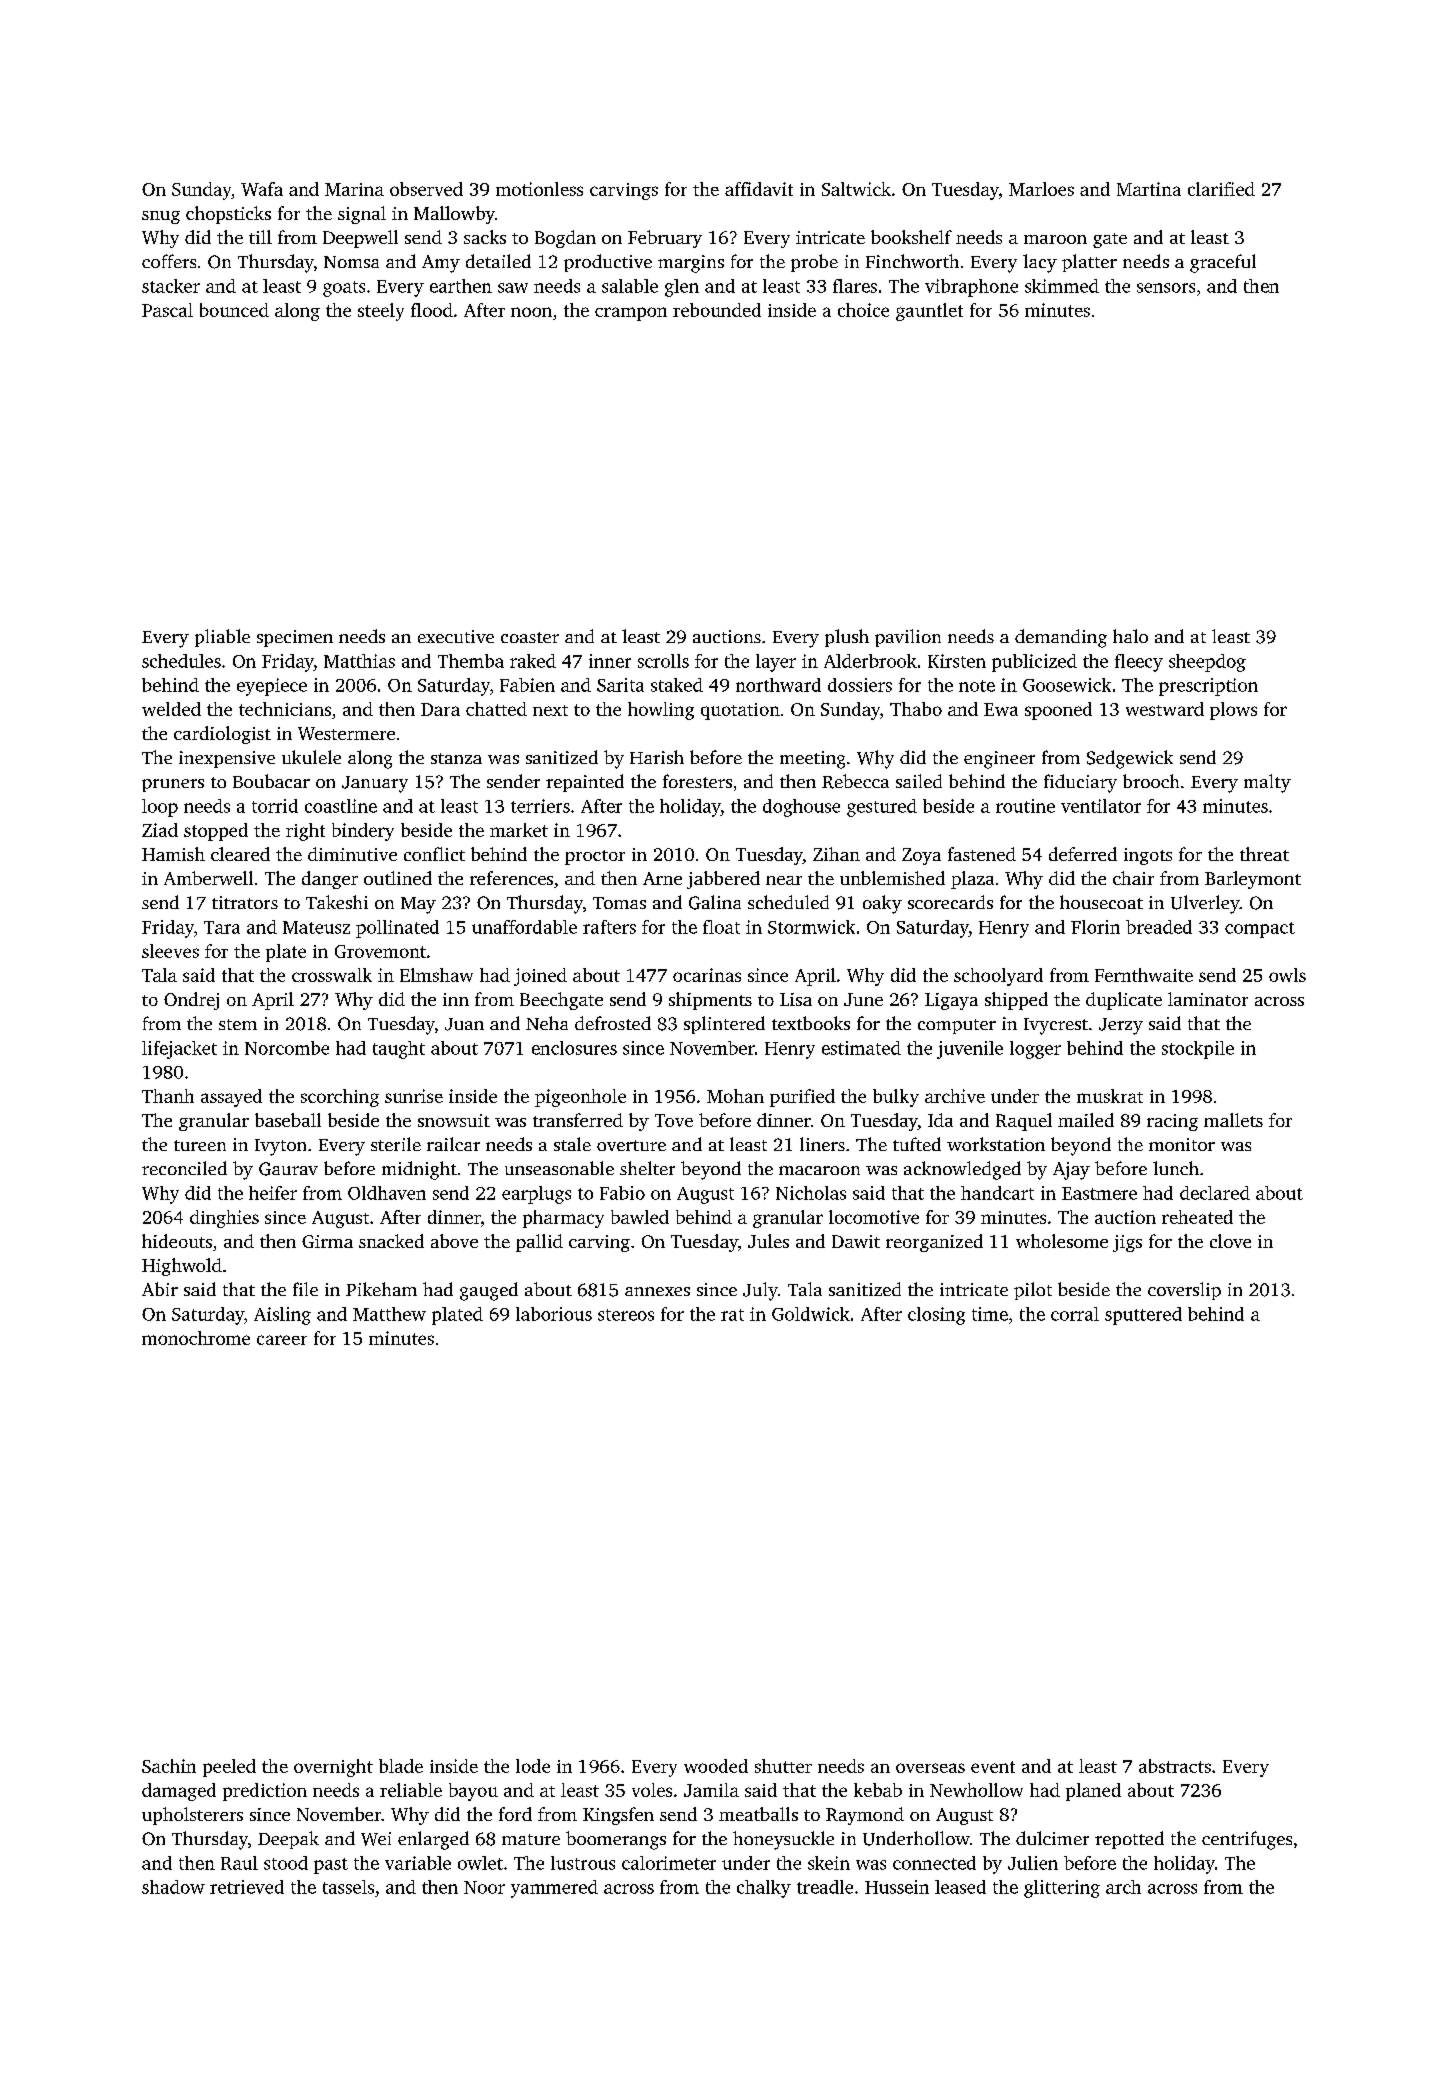 The width and height of the screenshot is (1450, 2100). I want to click on Wafa, so click(262, 189).
